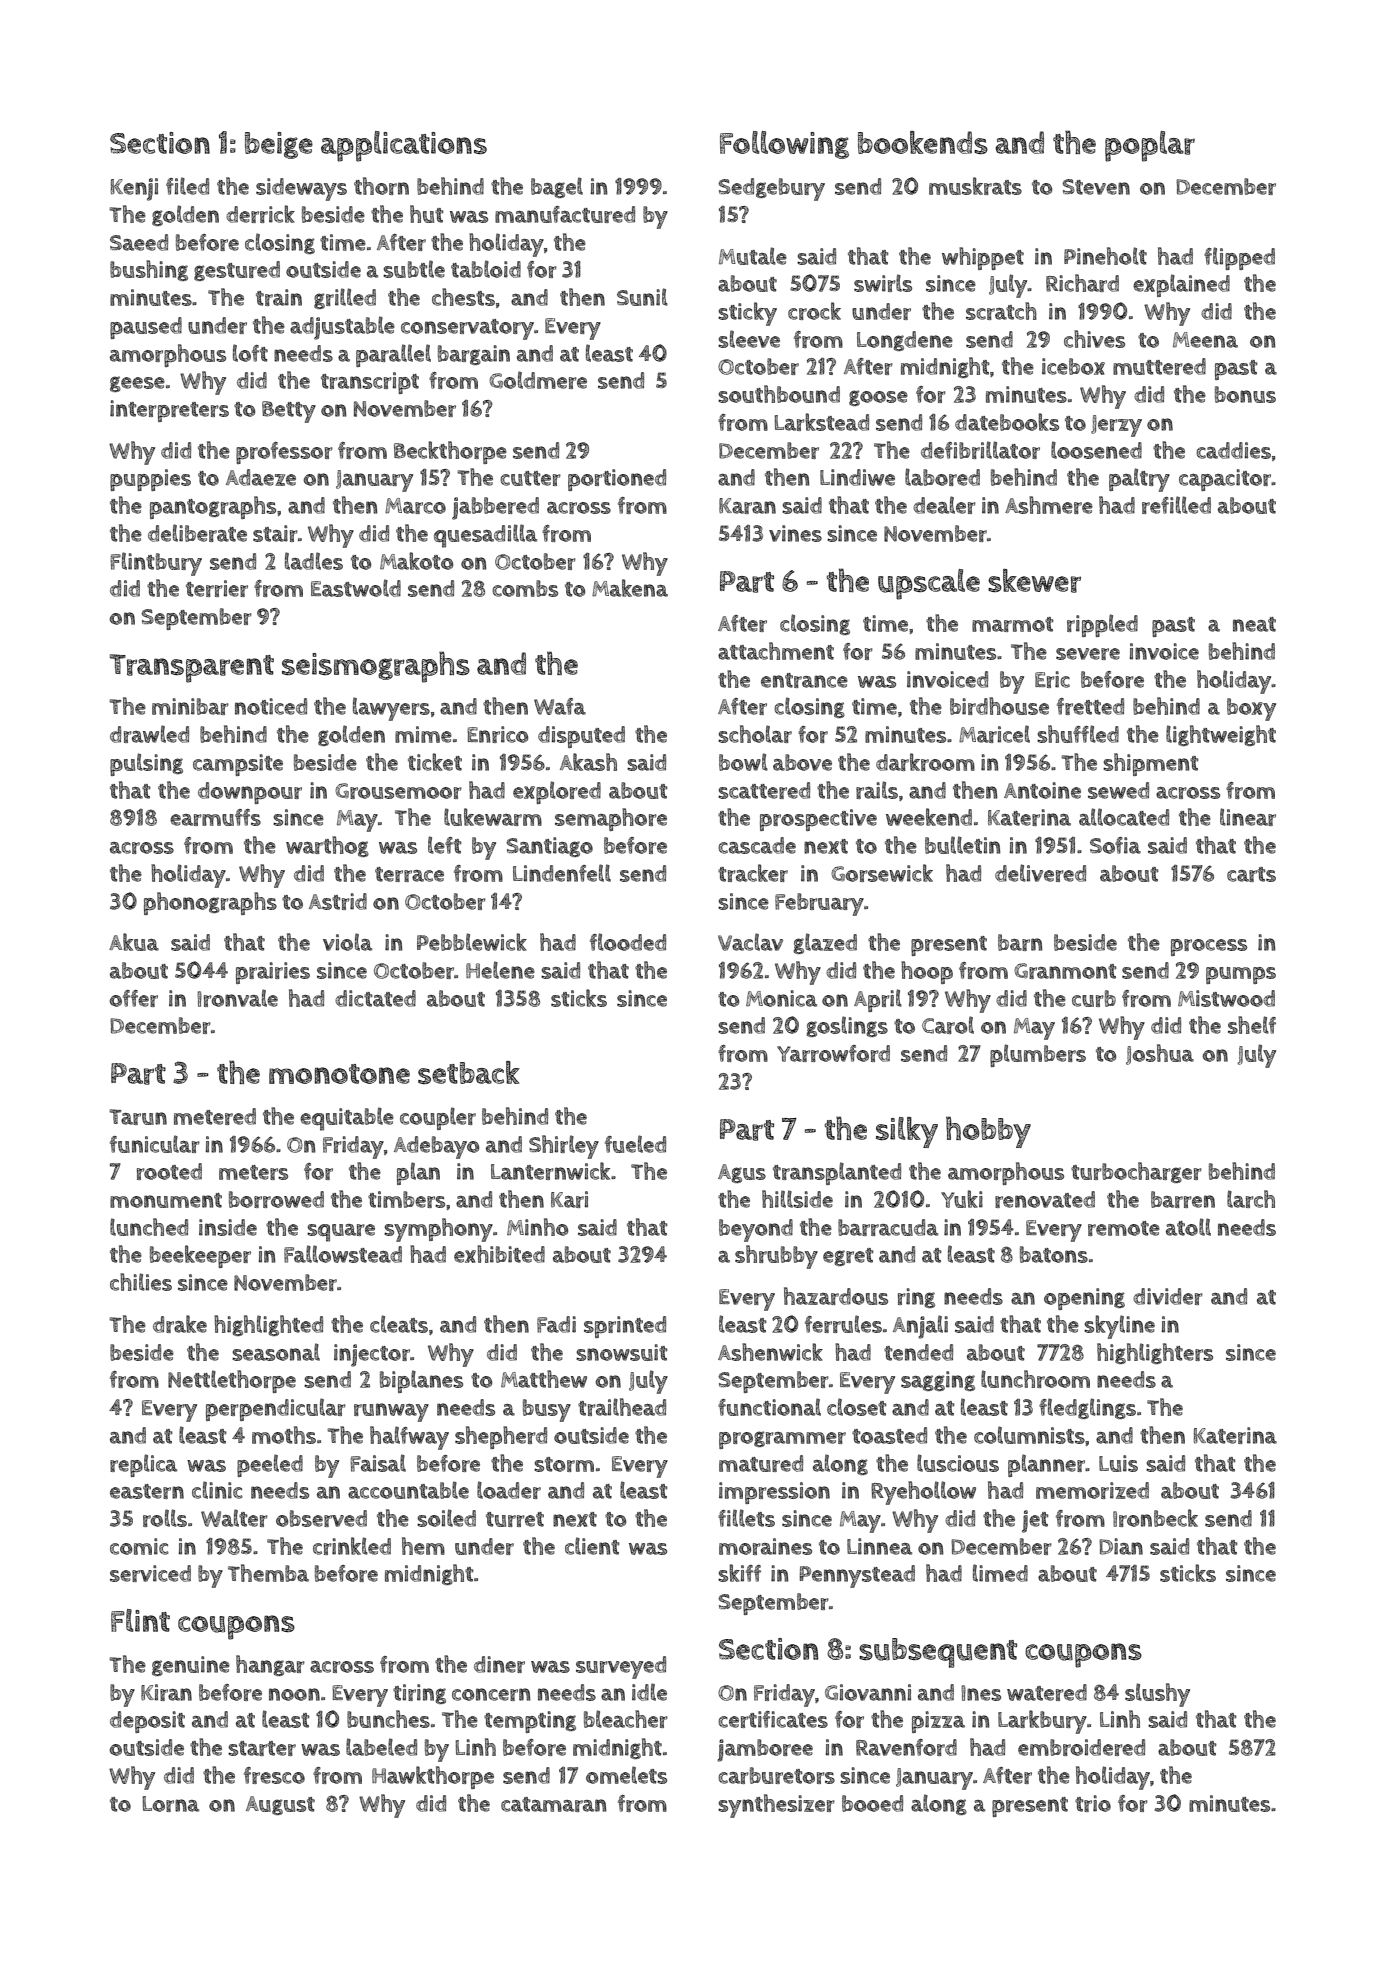  I want to click on Following, so click(784, 145).
